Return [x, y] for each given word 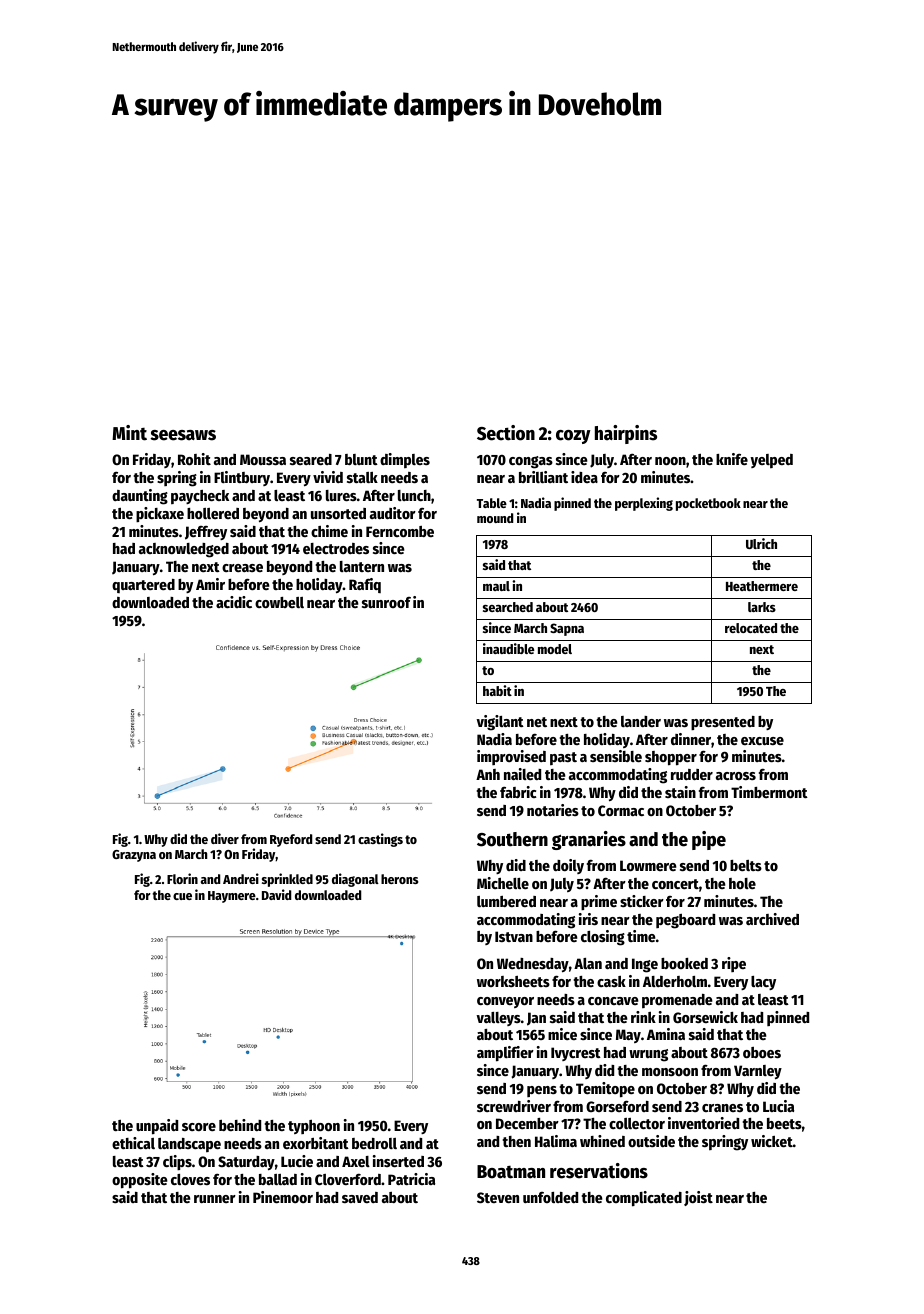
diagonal [355, 880]
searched [508, 607]
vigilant [500, 723]
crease [242, 568]
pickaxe [160, 514]
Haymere [232, 897]
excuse [762, 741]
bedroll [374, 1143]
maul [496, 586]
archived [772, 919]
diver [225, 838]
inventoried [703, 1123]
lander [641, 721]
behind [240, 1125]
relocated [751, 628]
